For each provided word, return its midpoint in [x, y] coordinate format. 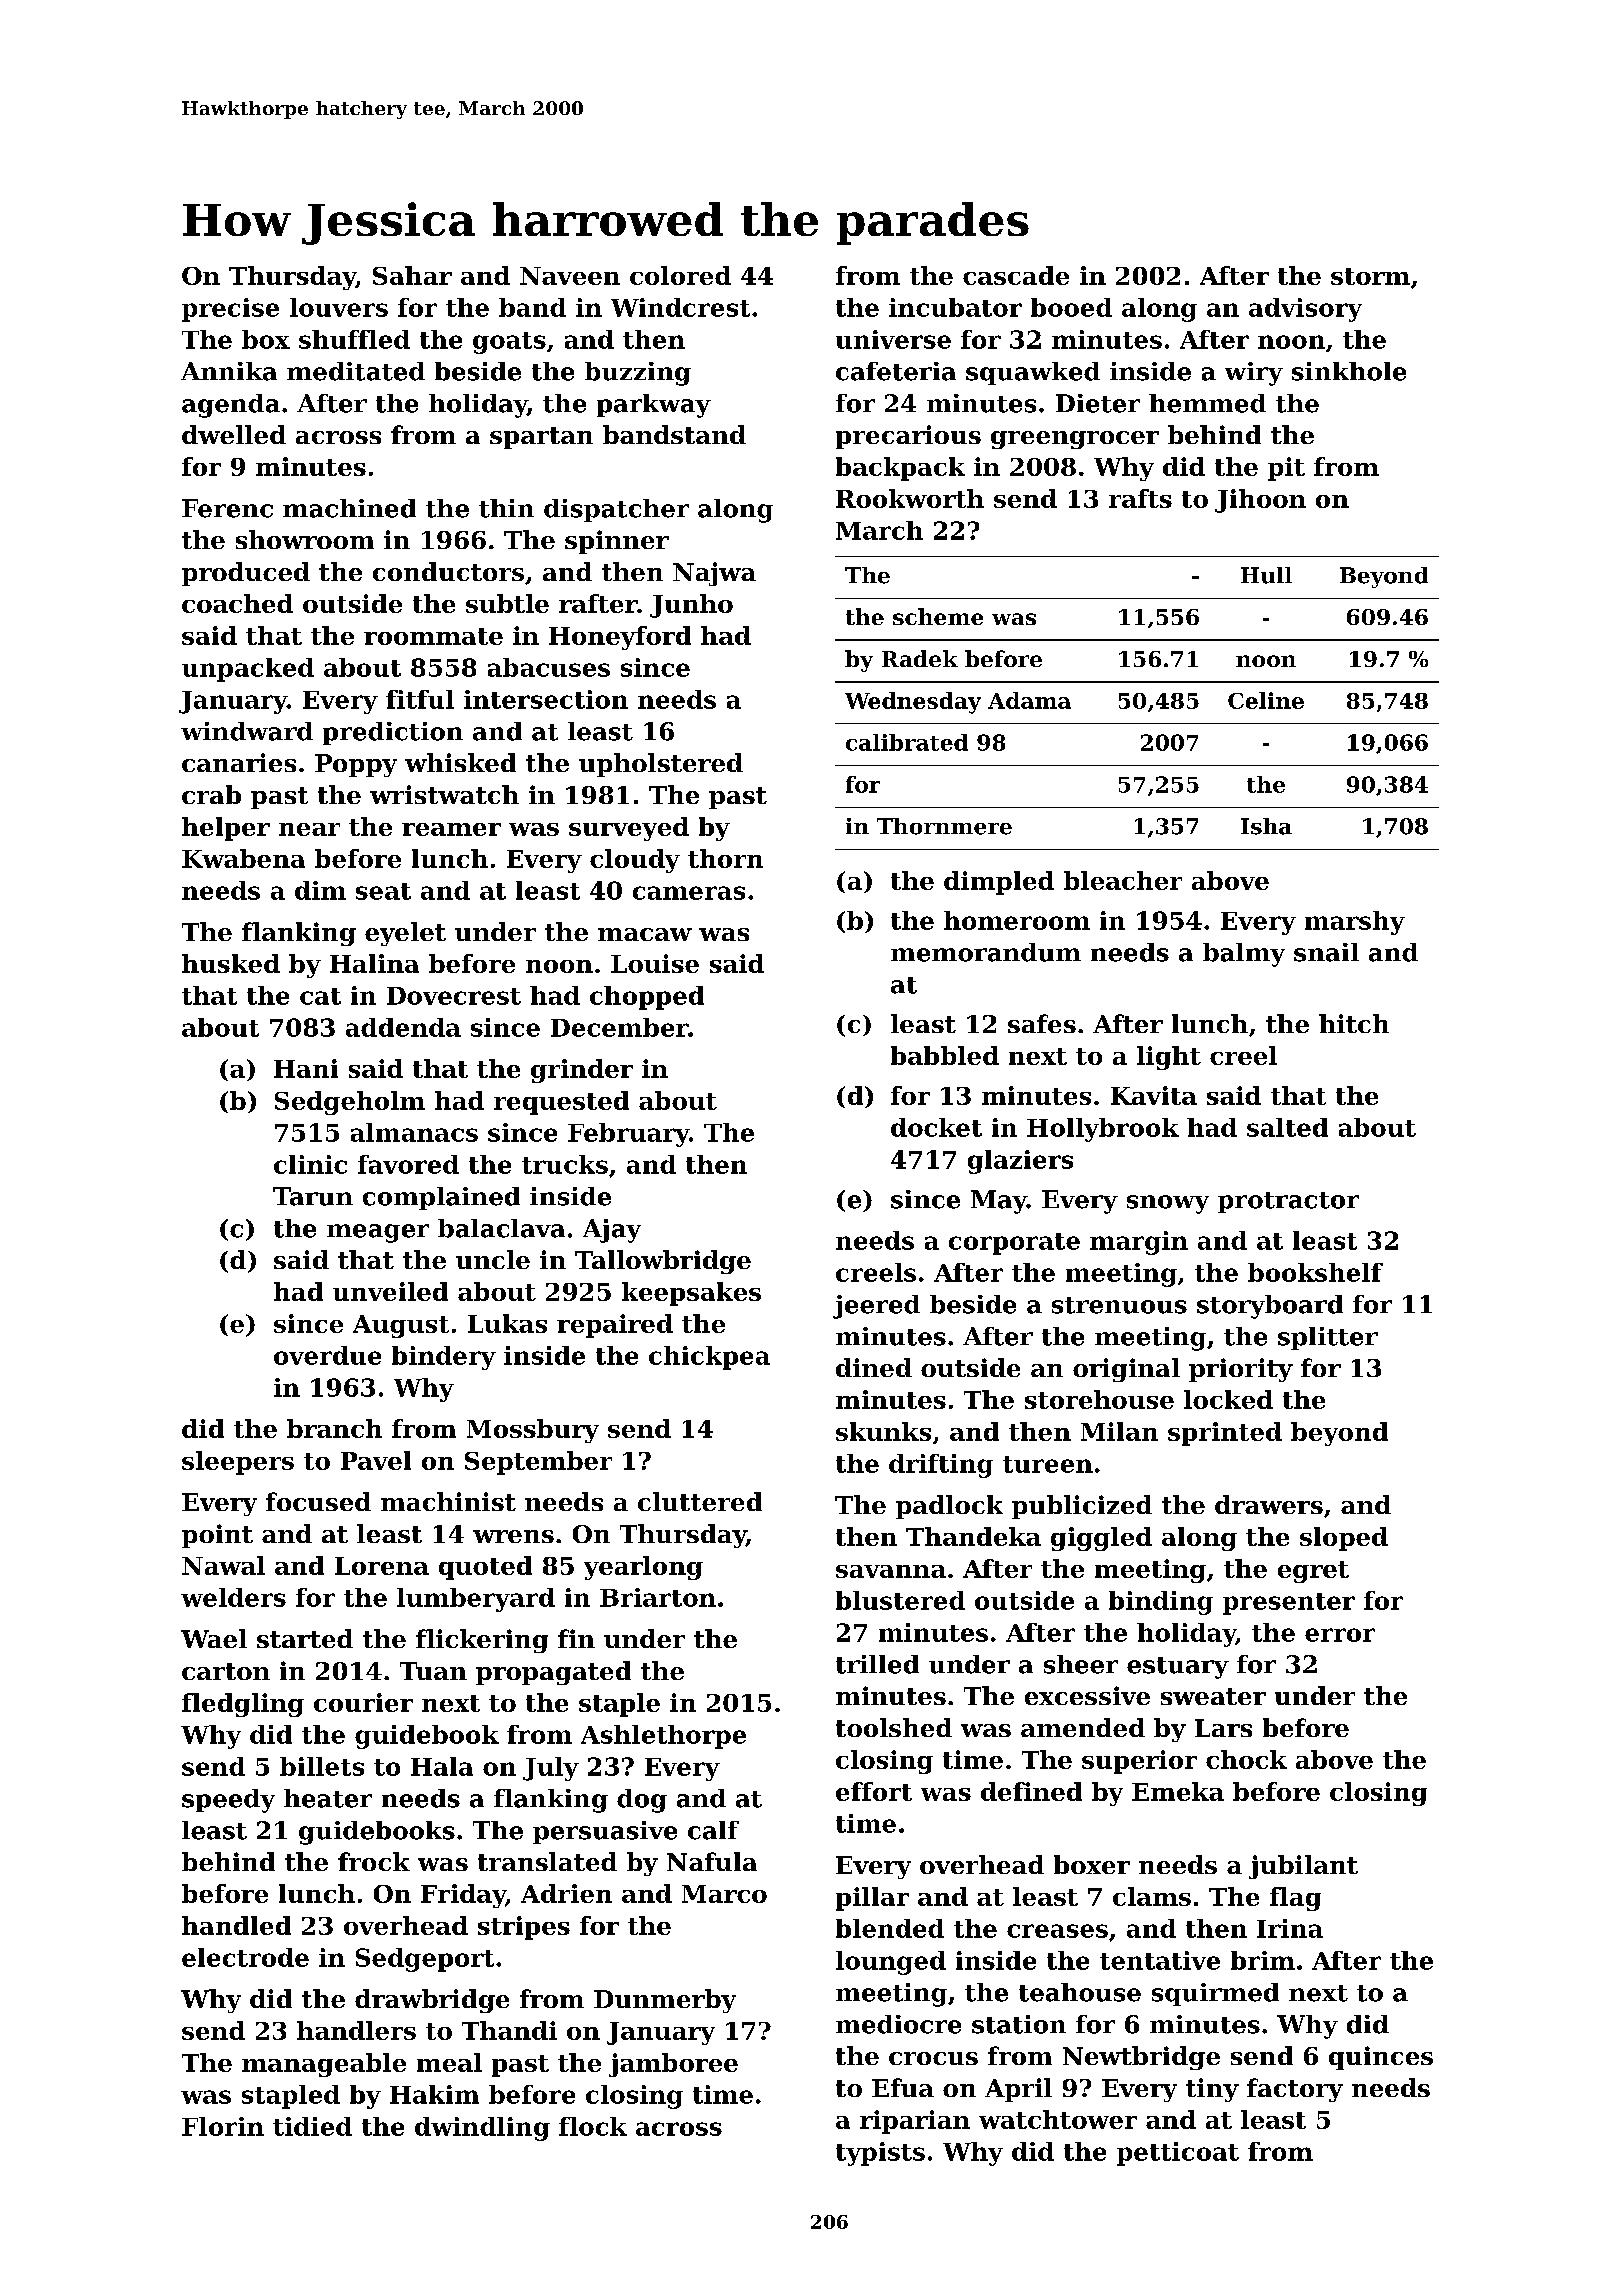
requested [561, 1103]
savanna [891, 1571]
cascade [1016, 275]
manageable [324, 2065]
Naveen [570, 276]
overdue [327, 1355]
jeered [876, 1307]
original [1126, 1370]
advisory [1305, 310]
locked [1228, 1399]
